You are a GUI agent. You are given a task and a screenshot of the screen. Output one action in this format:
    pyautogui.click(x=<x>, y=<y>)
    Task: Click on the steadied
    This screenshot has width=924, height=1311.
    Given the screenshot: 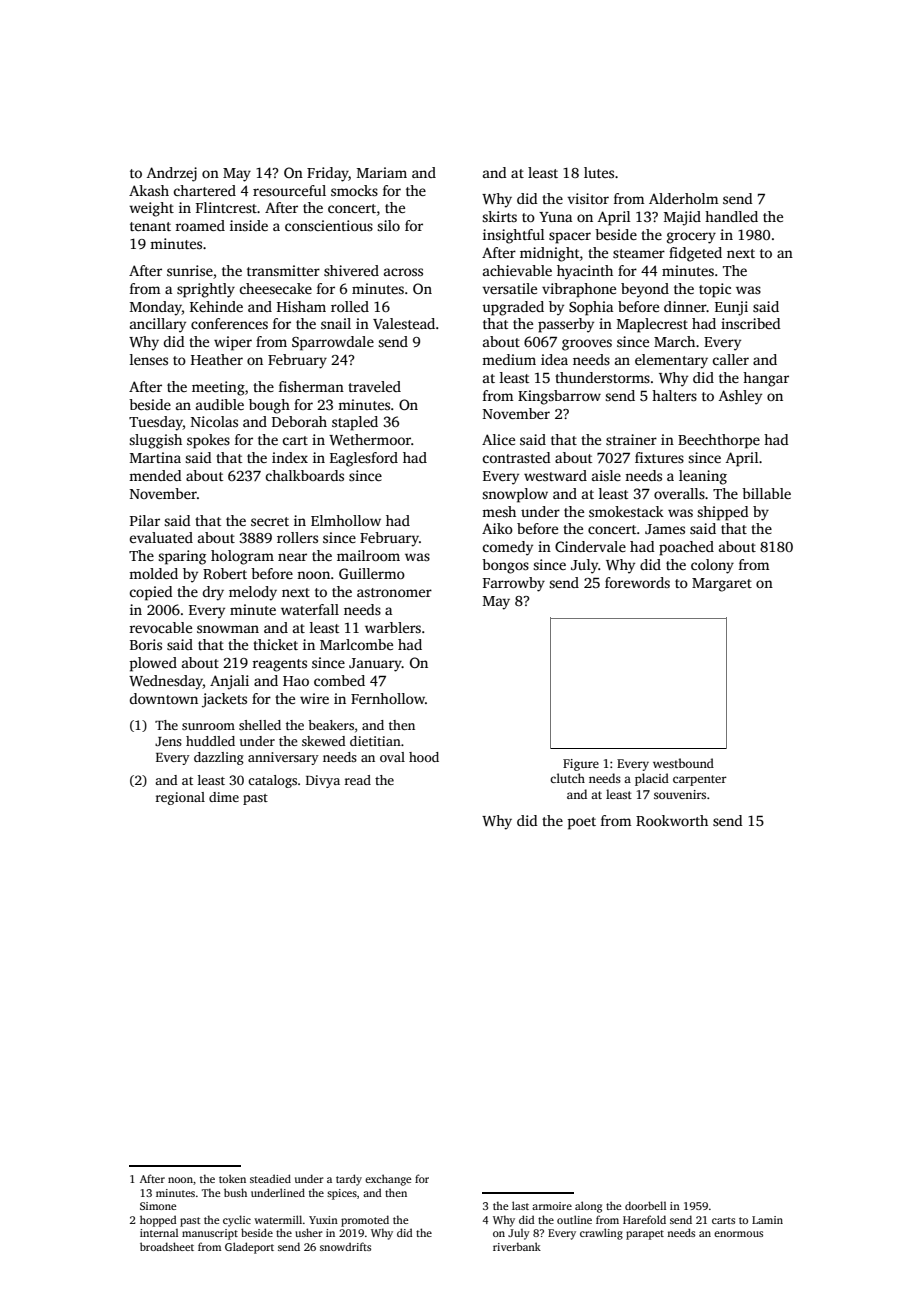 What is the action you would take?
    pyautogui.click(x=270, y=1178)
